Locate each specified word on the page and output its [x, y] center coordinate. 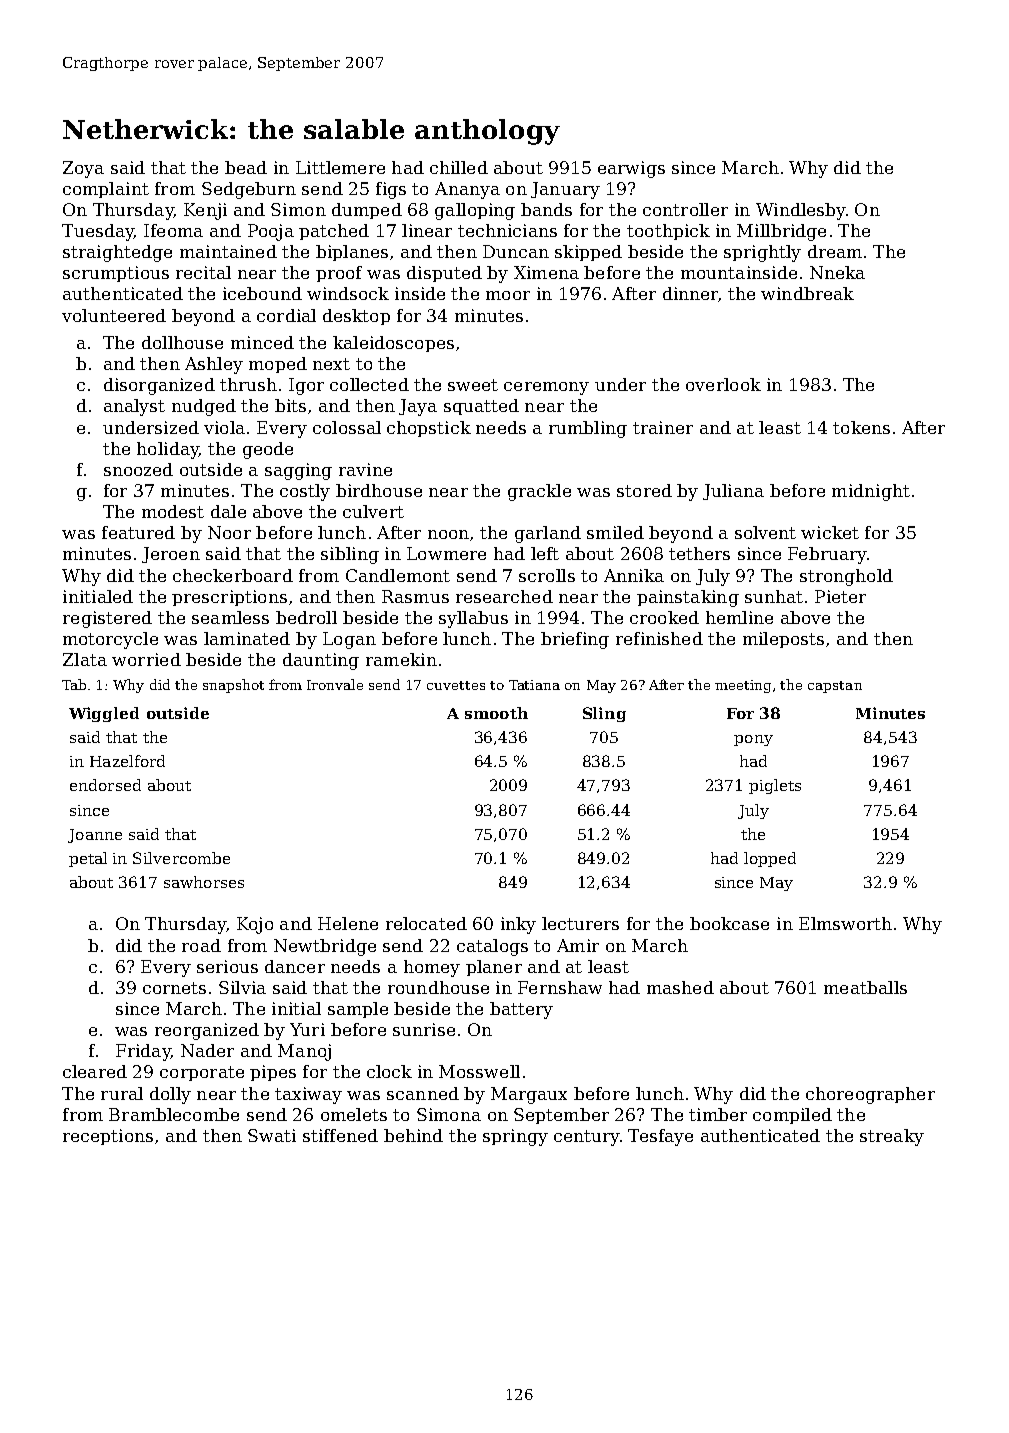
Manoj [304, 1052]
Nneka [837, 272]
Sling [604, 714]
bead [246, 167]
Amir [578, 945]
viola [224, 427]
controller [685, 209]
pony [753, 740]
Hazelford [127, 761]
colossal [347, 427]
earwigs [631, 169]
